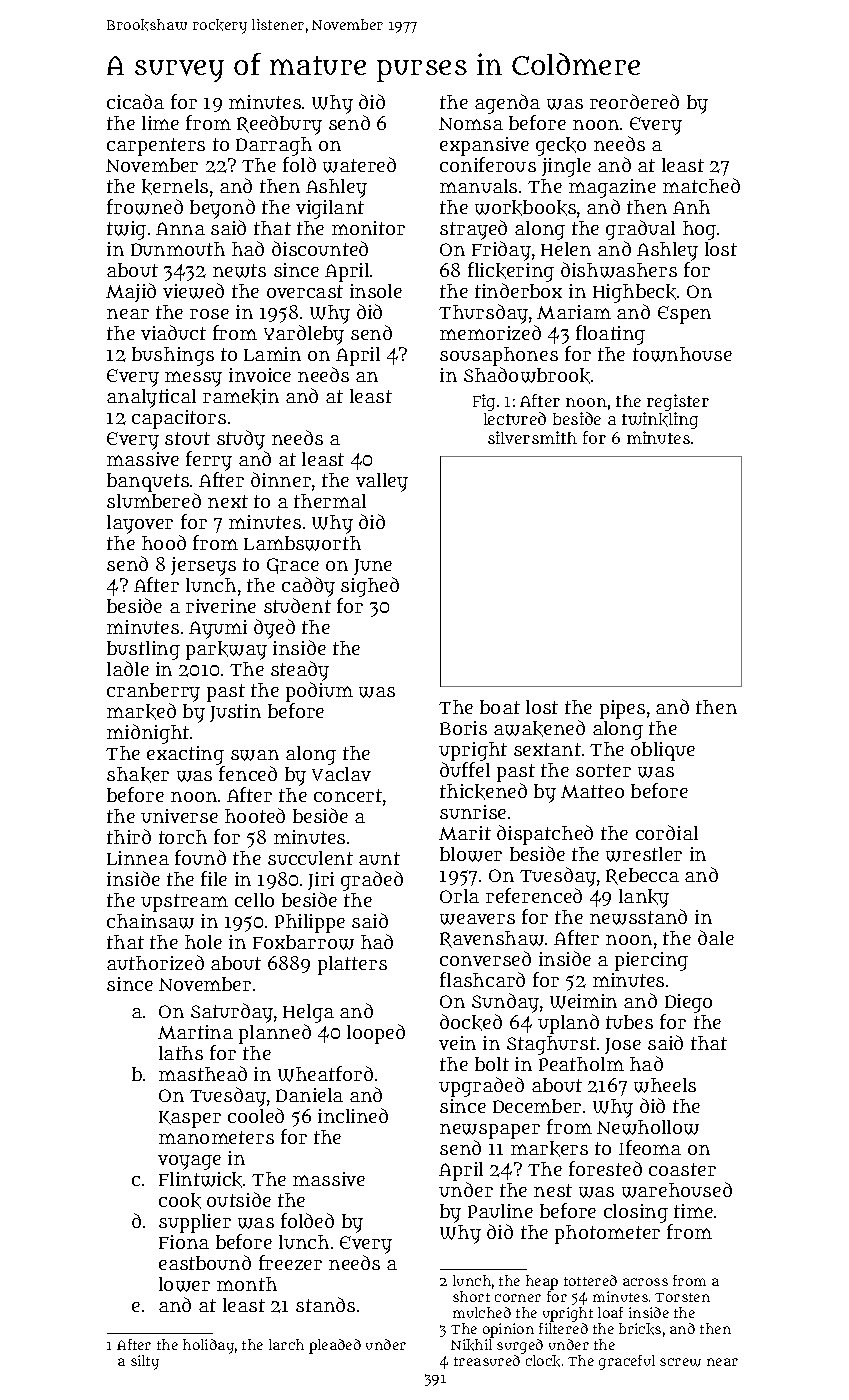  What do you see at coordinates (644, 854) in the screenshot?
I see `wrestler` at bounding box center [644, 854].
